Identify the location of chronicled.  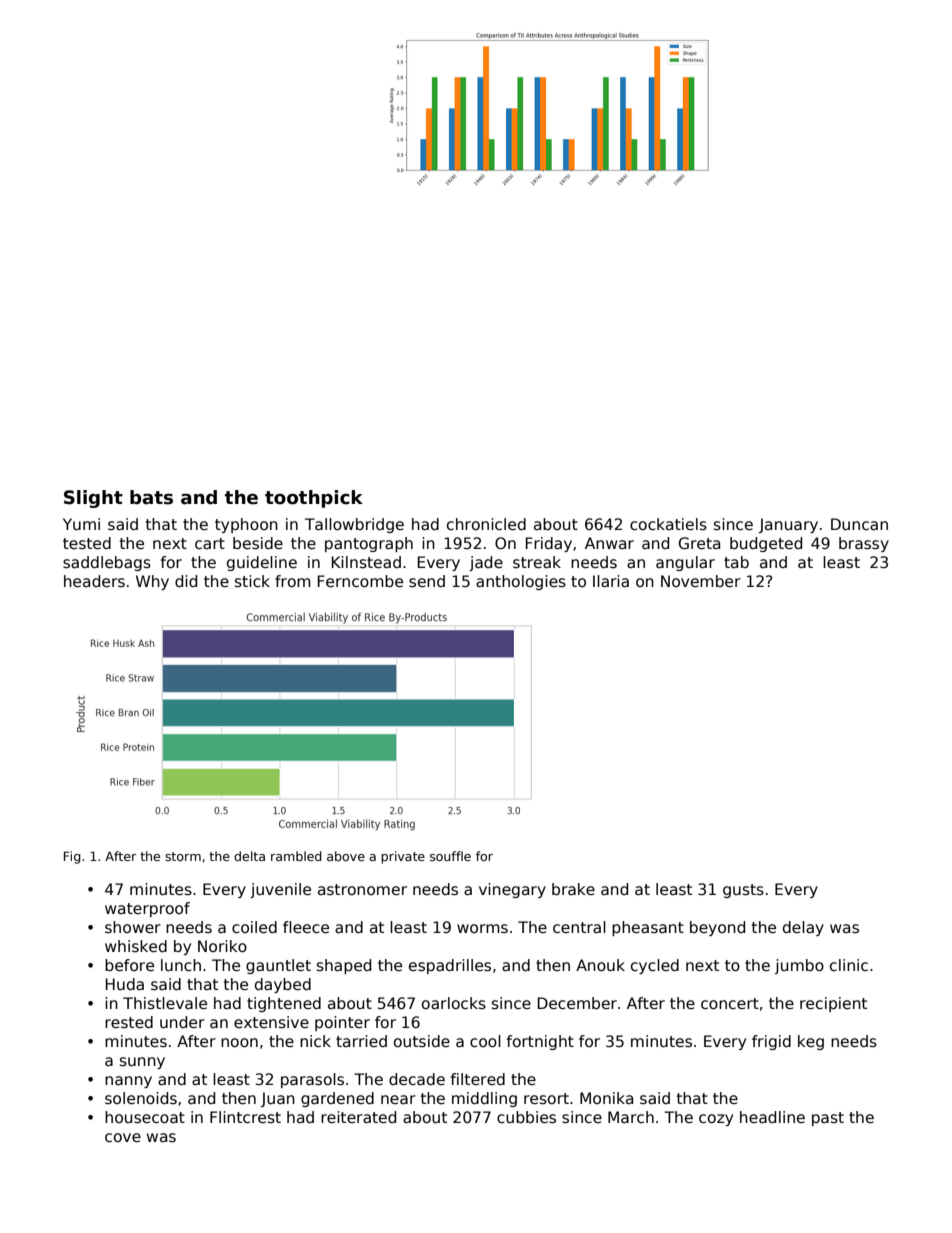
(486, 524).
